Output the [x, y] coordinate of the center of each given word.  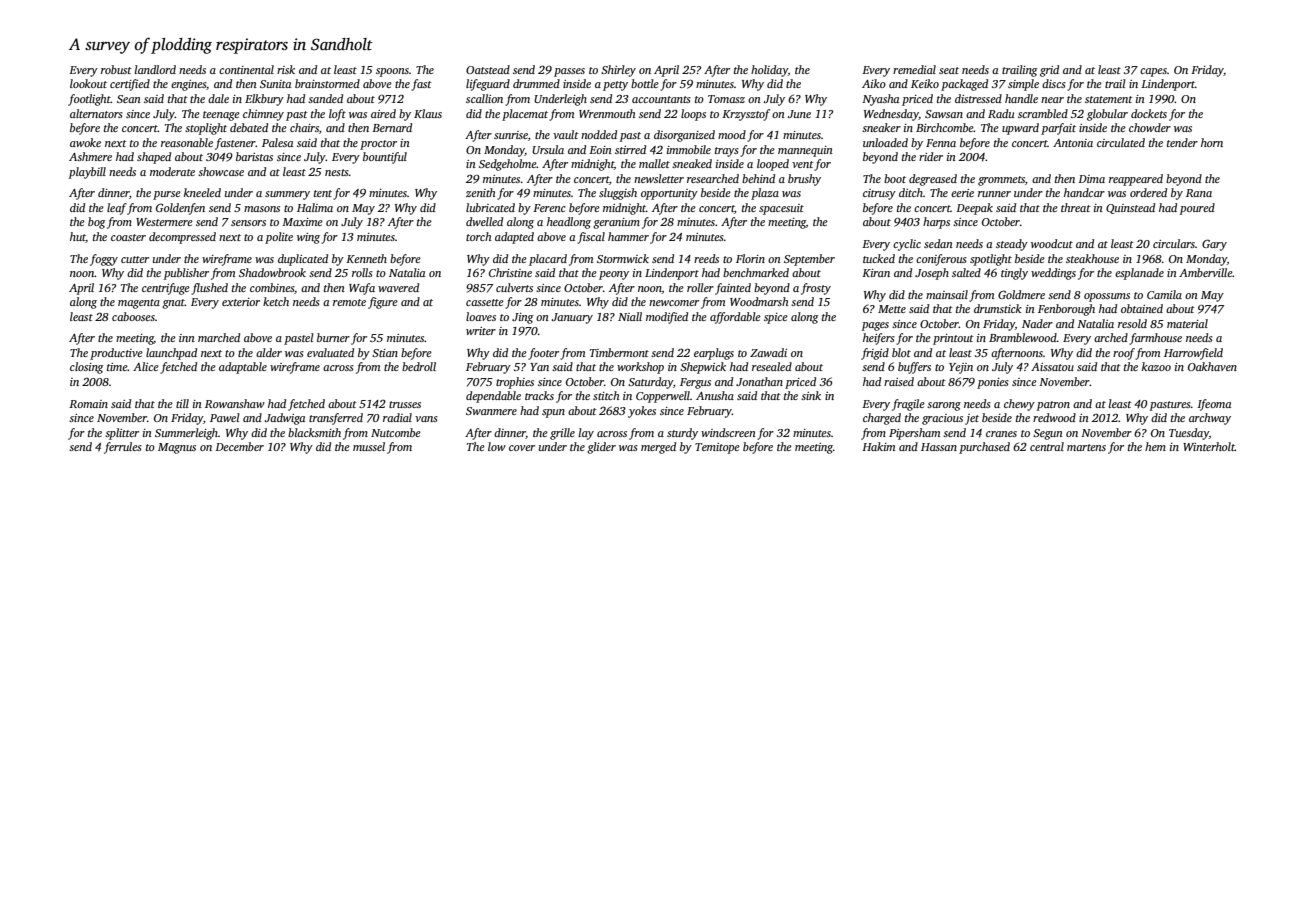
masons [262, 209]
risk [286, 69]
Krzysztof [746, 115]
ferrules [123, 448]
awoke [85, 142]
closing [86, 368]
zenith [481, 192]
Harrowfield [1193, 354]
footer [543, 354]
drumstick [998, 308]
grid [1049, 71]
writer [481, 331]
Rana [1199, 193]
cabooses [133, 316]
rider [931, 156]
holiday [769, 71]
